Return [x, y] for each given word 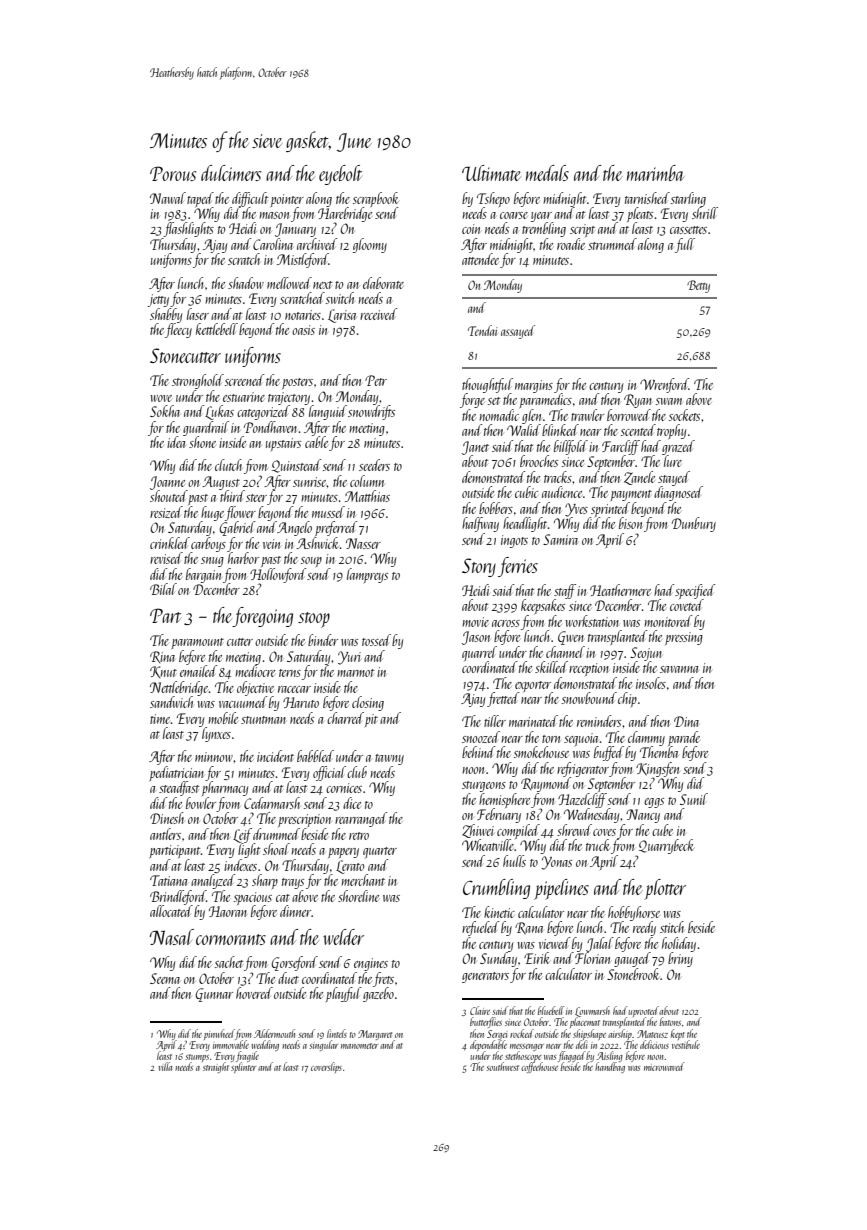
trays [293, 883]
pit [371, 720]
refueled [481, 928]
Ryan [638, 401]
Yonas [556, 863]
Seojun [646, 654]
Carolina [273, 244]
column [367, 481]
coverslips [326, 1067]
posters [297, 383]
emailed [199, 671]
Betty [698, 286]
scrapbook [375, 199]
